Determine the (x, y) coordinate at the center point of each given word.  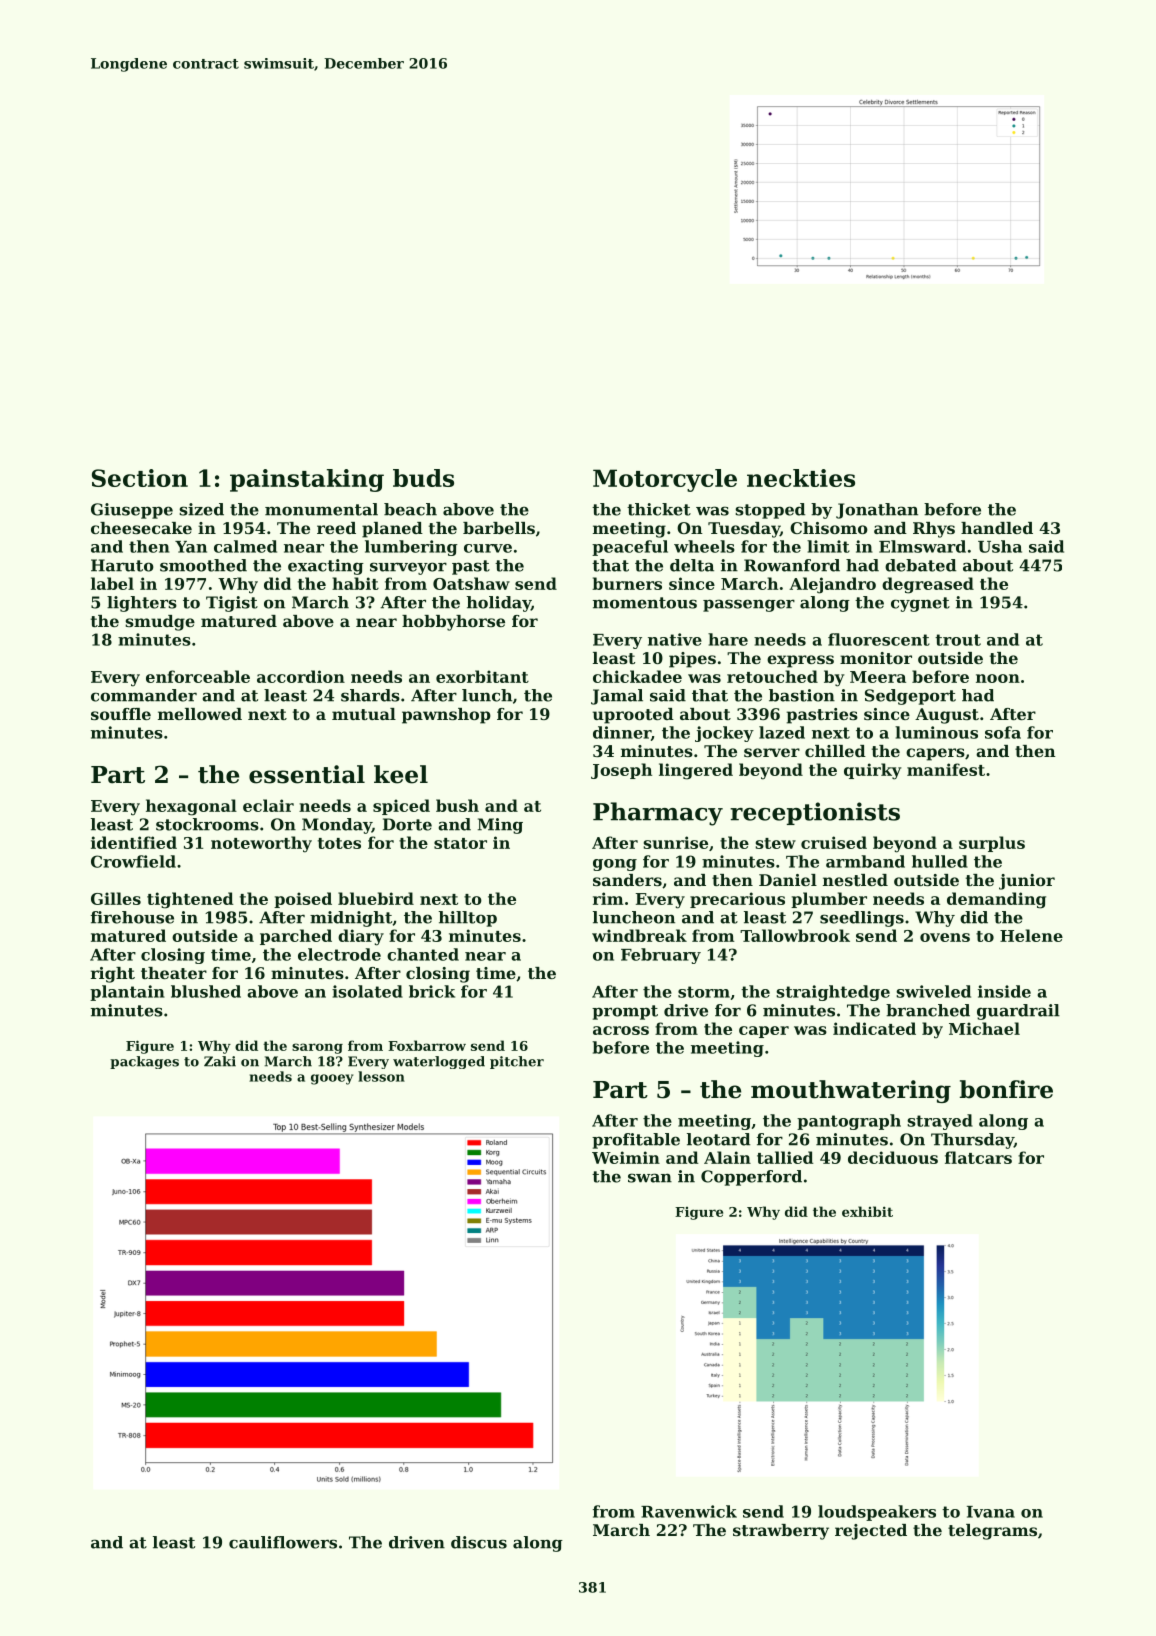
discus (479, 1542)
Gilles (116, 898)
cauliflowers (283, 1542)
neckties (801, 478)
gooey (332, 1079)
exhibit (867, 1211)
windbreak (639, 935)
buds (423, 478)
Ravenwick (689, 1511)
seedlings (862, 919)
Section (140, 478)
